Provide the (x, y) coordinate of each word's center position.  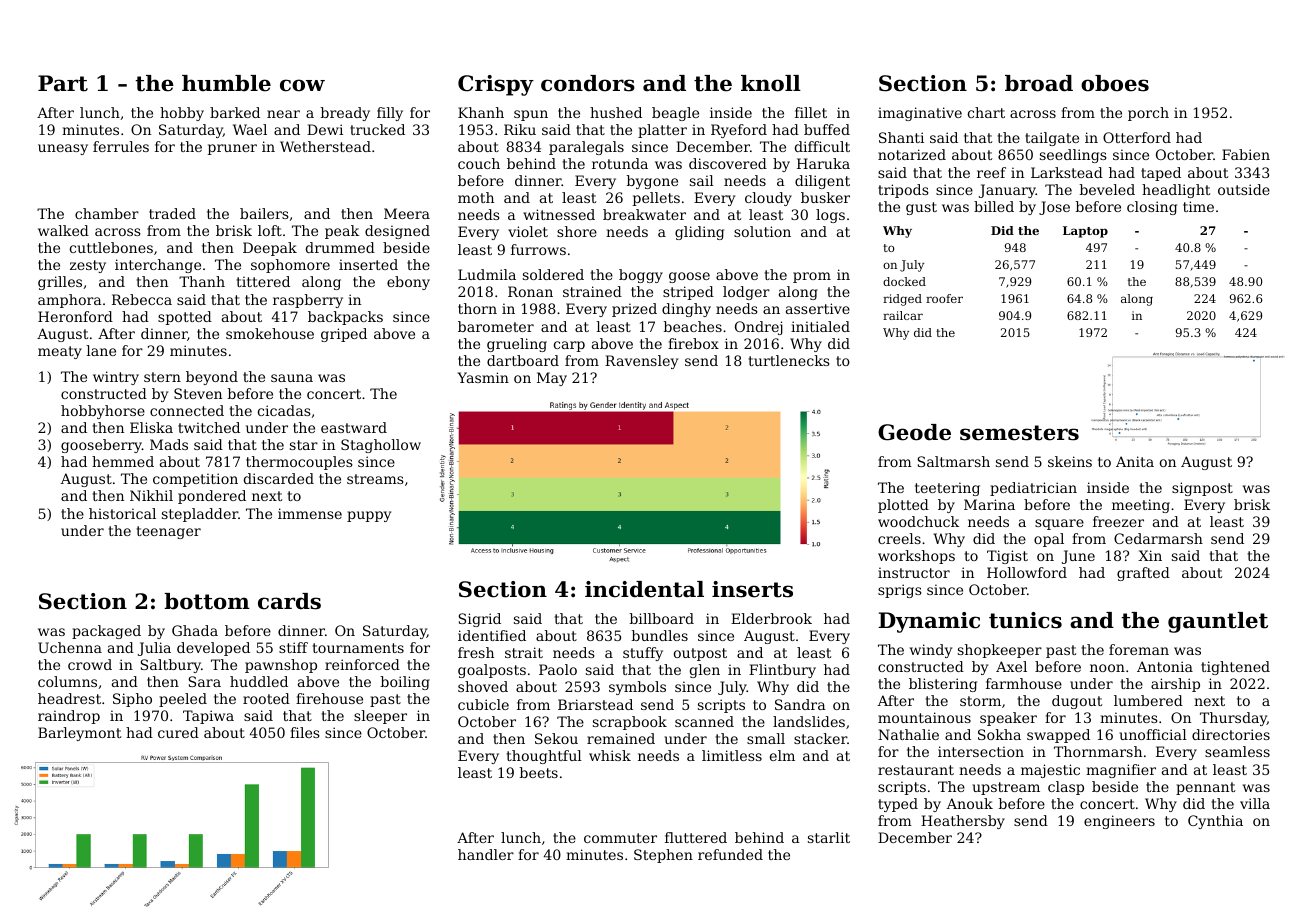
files (305, 732)
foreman (1139, 649)
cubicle (483, 704)
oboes (1115, 83)
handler (486, 854)
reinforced (362, 664)
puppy (369, 516)
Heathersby (963, 822)
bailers (264, 213)
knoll (771, 83)
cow (302, 85)
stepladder (200, 515)
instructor (914, 572)
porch (1148, 114)
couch (479, 163)
